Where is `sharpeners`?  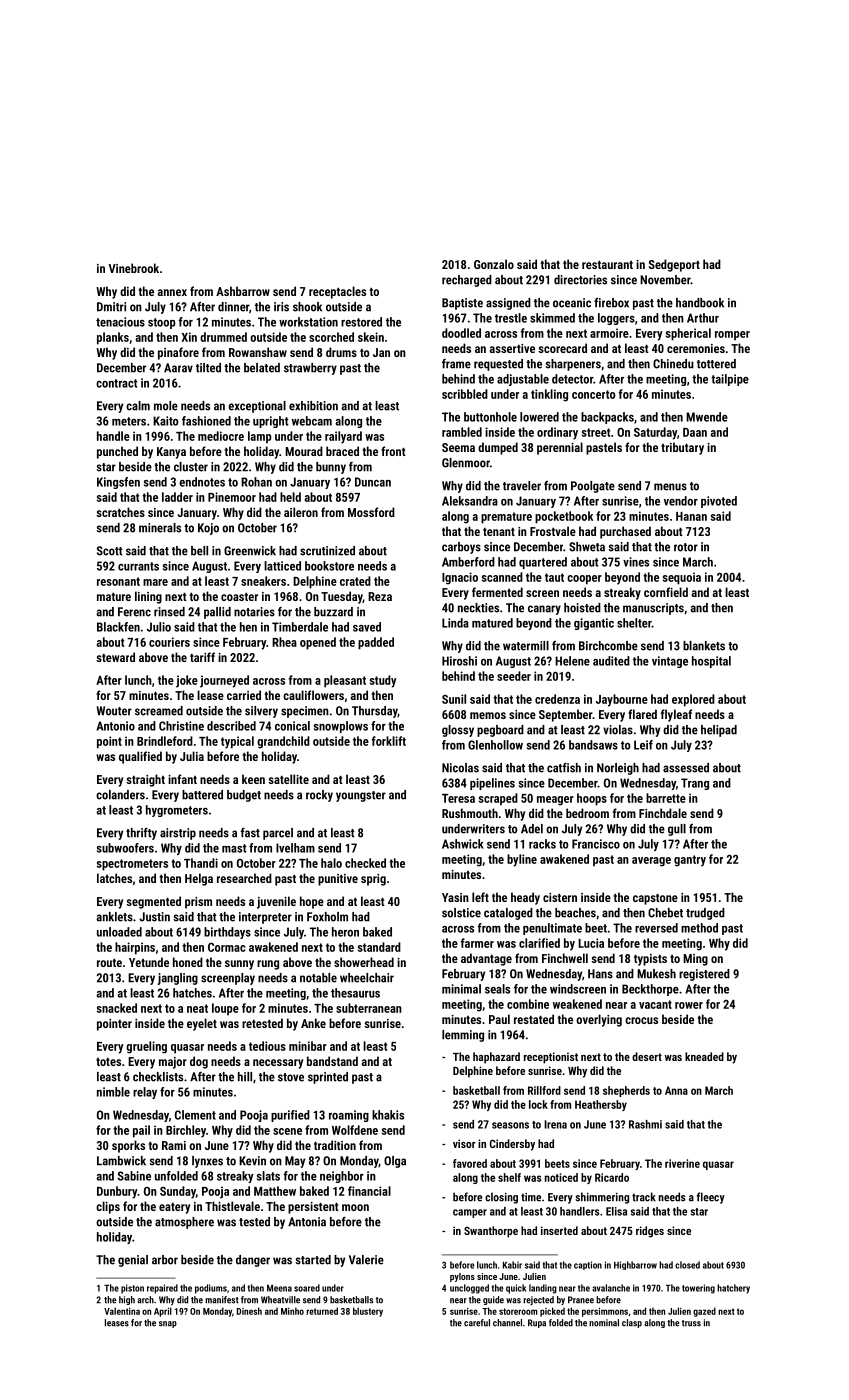
sharpeners is located at coordinates (573, 365).
